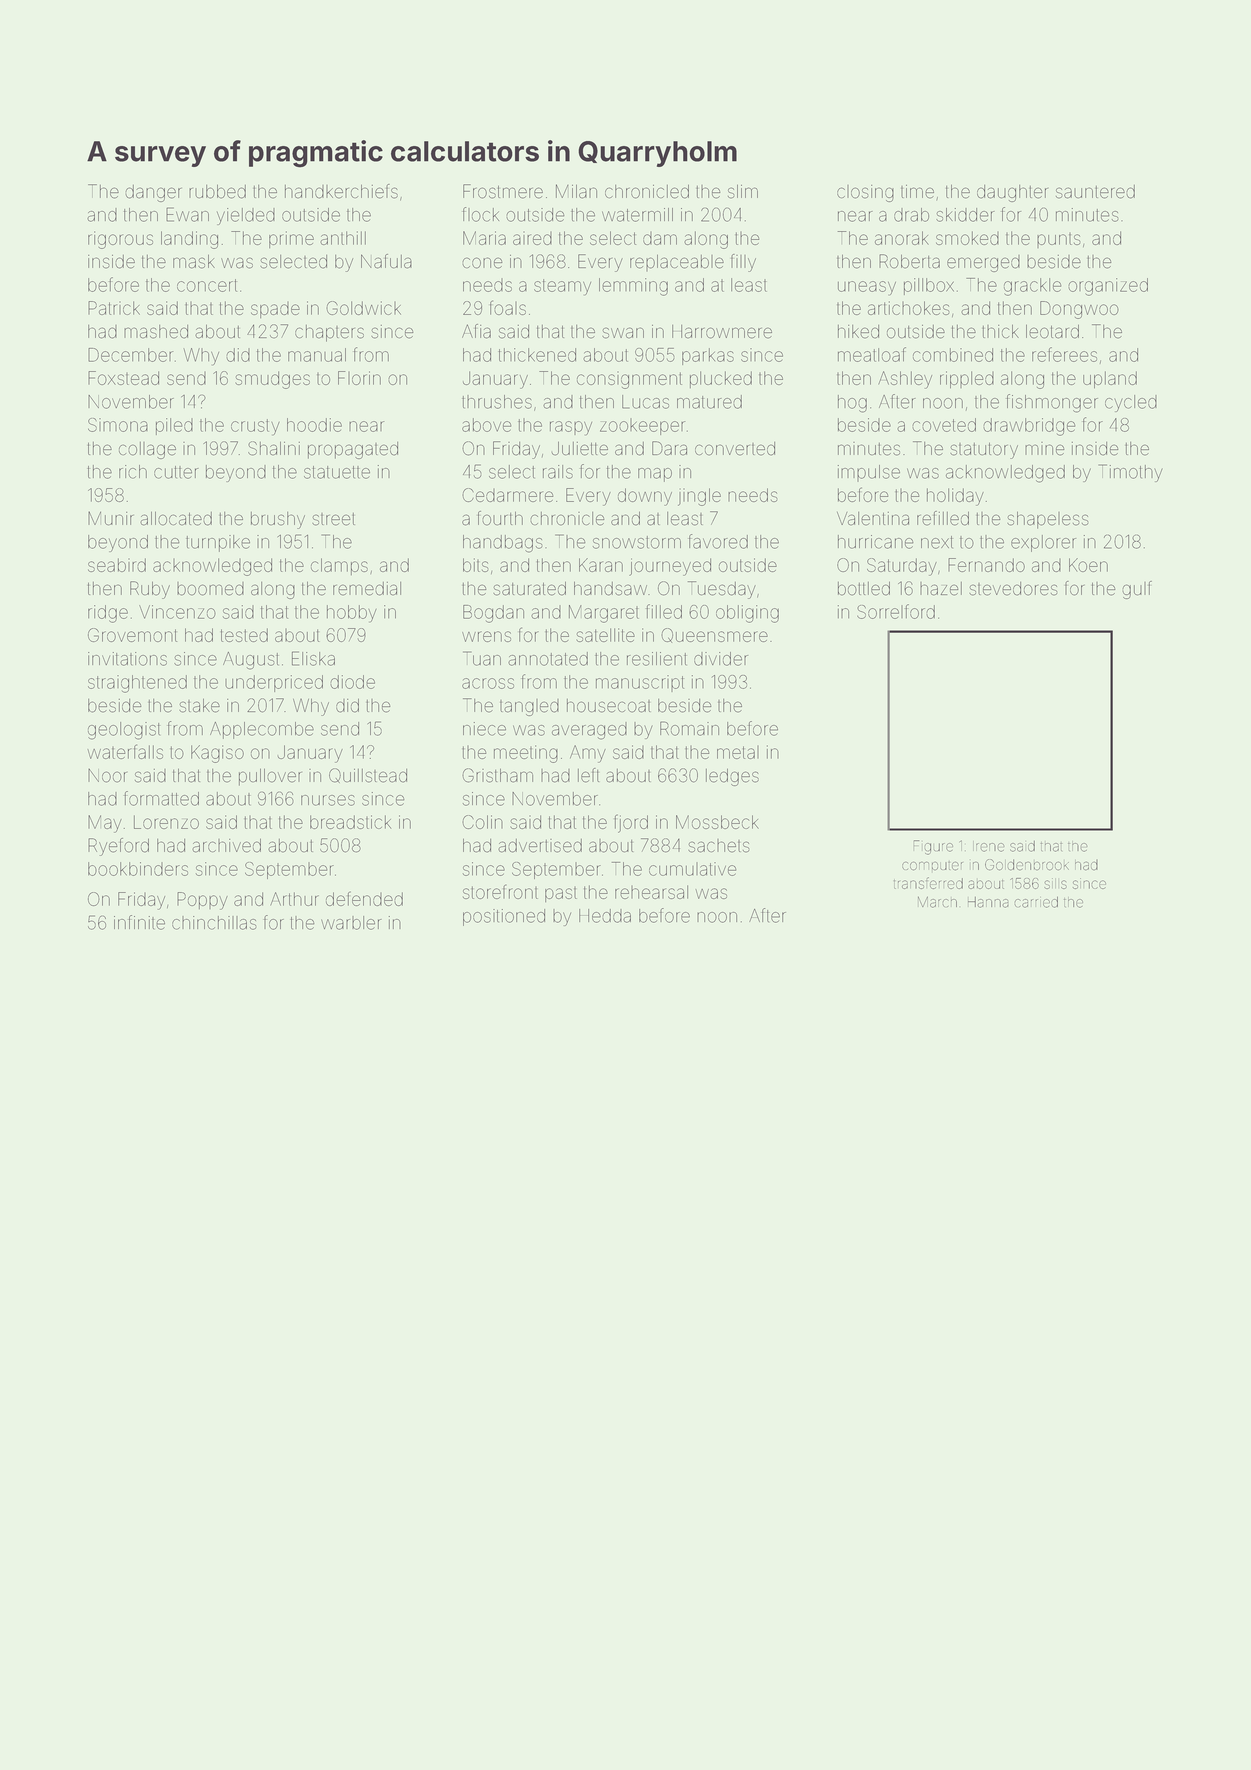 The height and width of the screenshot is (1770, 1251). What do you see at coordinates (576, 191) in the screenshot?
I see `Milan` at bounding box center [576, 191].
